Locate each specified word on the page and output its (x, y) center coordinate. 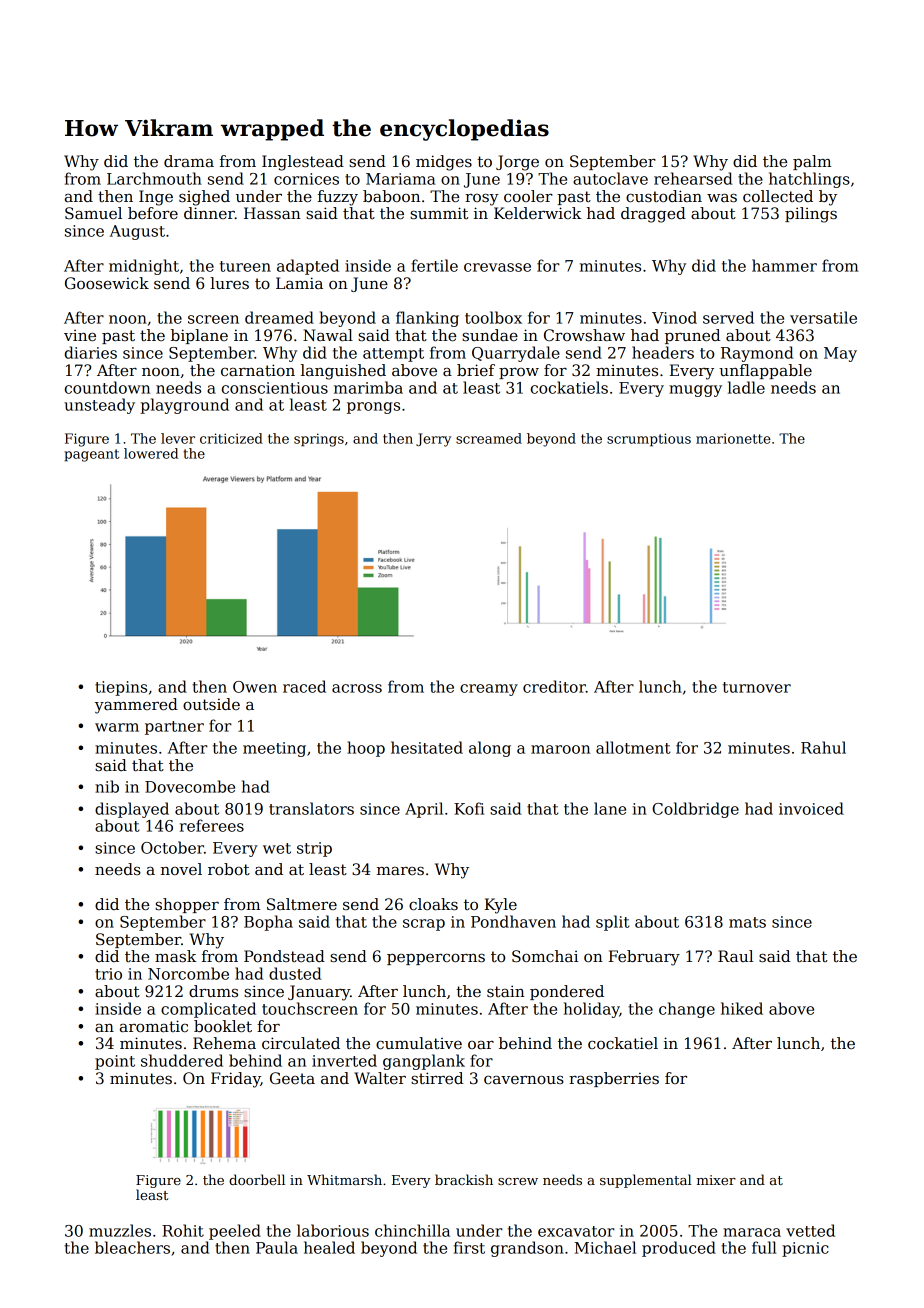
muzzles (120, 1230)
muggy (695, 391)
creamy (489, 690)
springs (319, 440)
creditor (554, 686)
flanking (427, 319)
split (613, 923)
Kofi (469, 808)
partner (174, 728)
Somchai (545, 956)
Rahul (823, 747)
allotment (633, 747)
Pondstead (284, 956)
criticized (231, 438)
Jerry (433, 440)
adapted (308, 267)
